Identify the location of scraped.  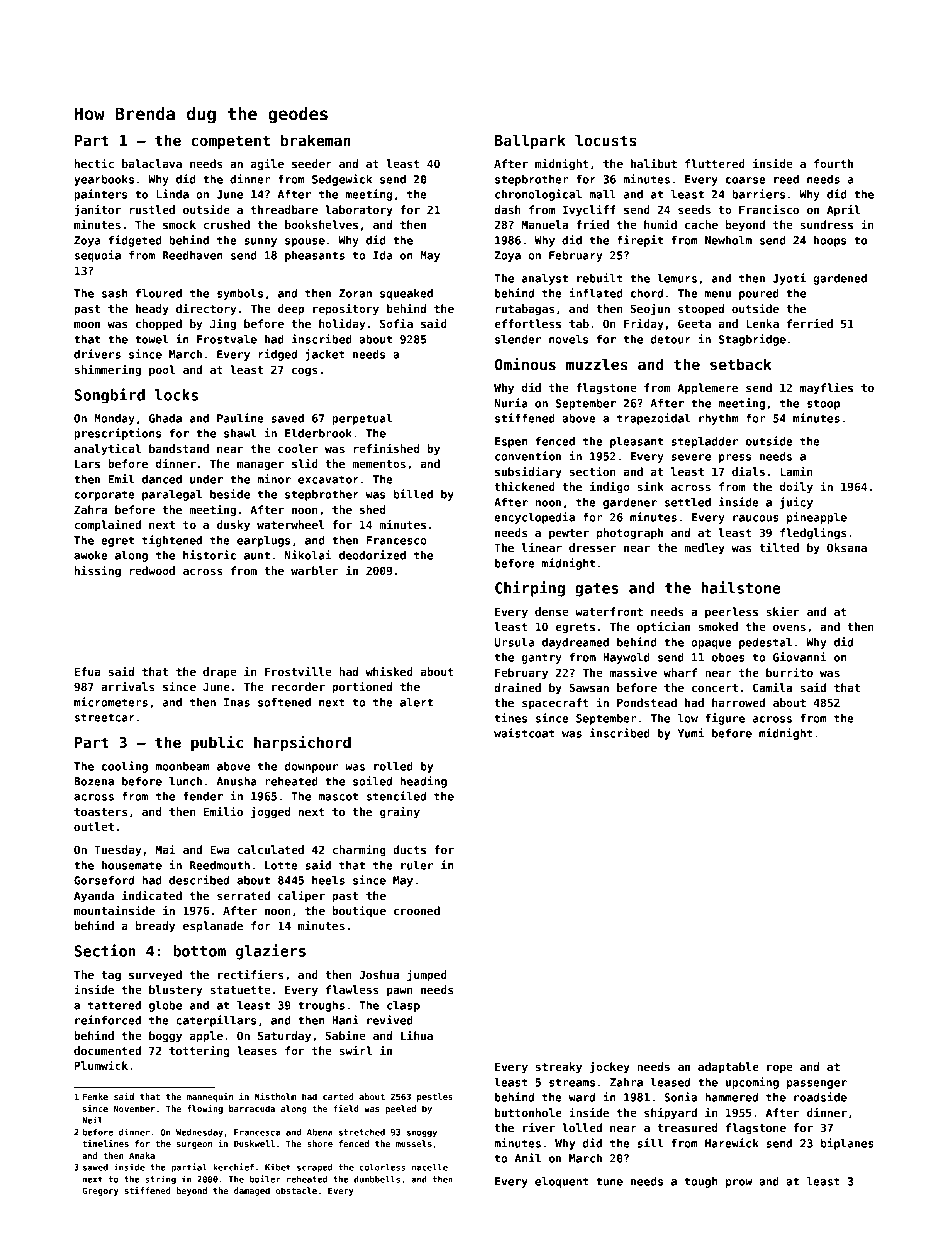
(315, 1168).
